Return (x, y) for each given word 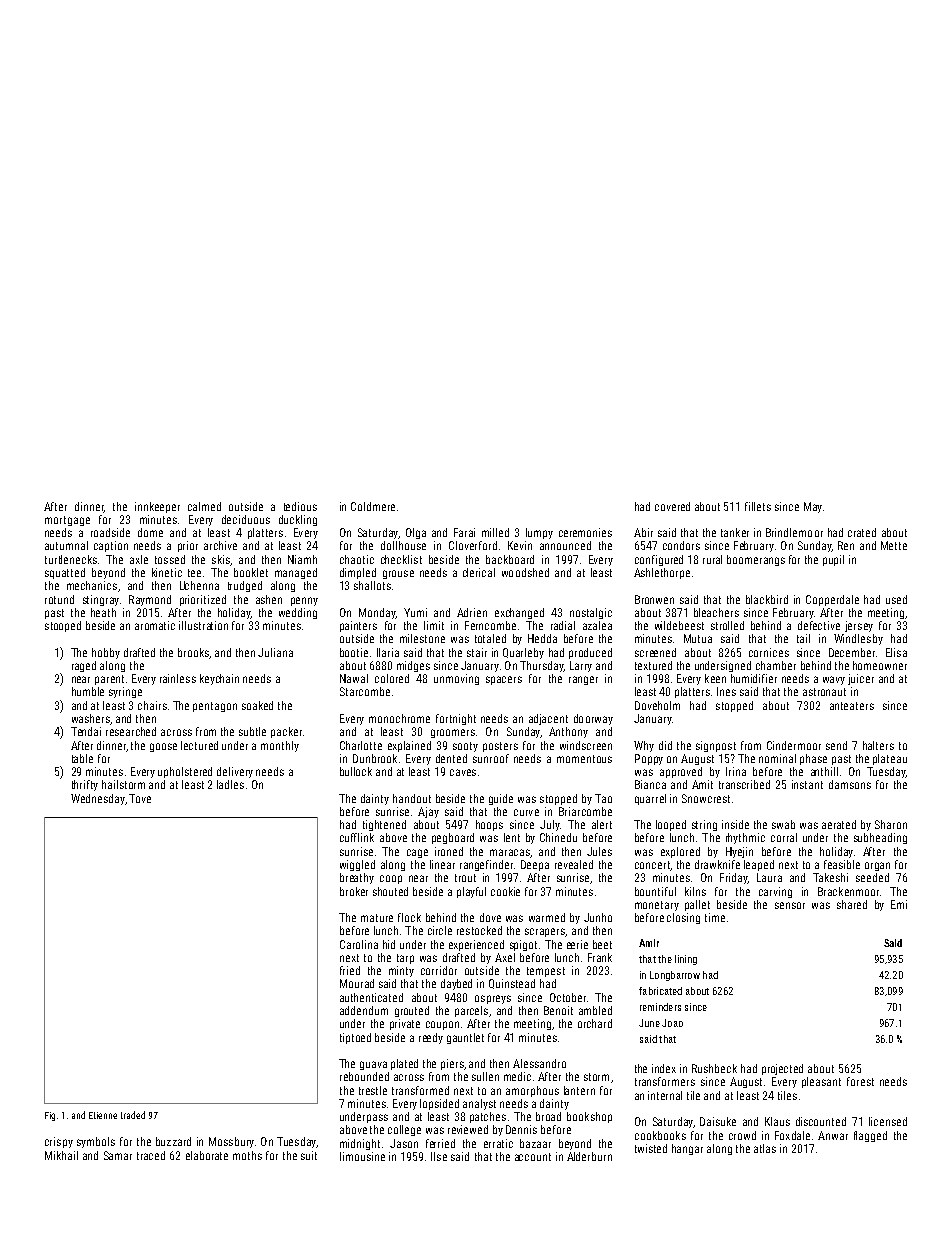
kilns (695, 891)
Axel (505, 957)
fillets (758, 506)
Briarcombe (585, 811)
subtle (252, 731)
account (533, 1157)
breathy (357, 878)
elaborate (207, 1155)
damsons (850, 784)
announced (565, 545)
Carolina (359, 944)
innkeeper (157, 507)
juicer (861, 679)
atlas (765, 1148)
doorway (593, 719)
